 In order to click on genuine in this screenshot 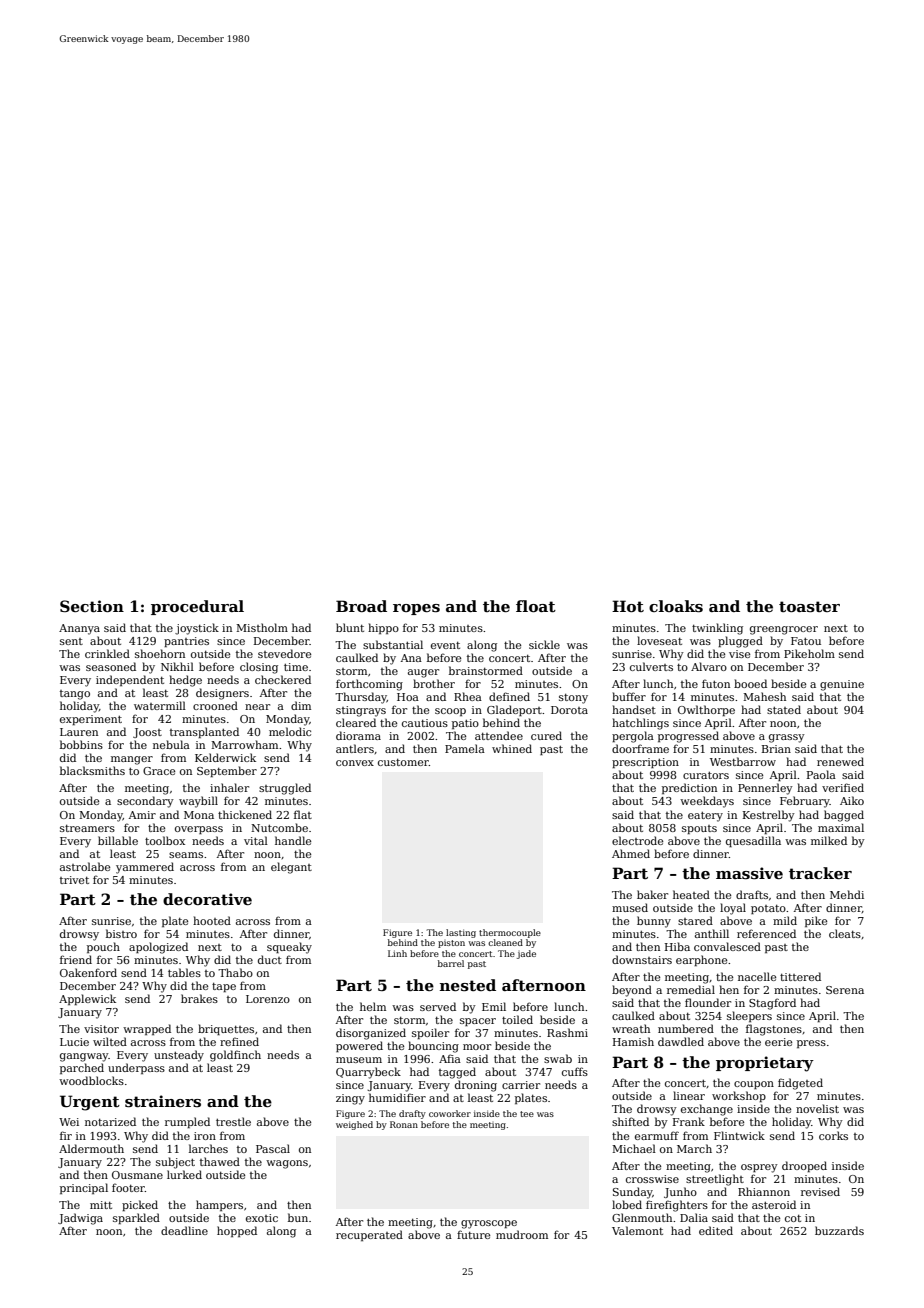, I will do `click(842, 685)`.
